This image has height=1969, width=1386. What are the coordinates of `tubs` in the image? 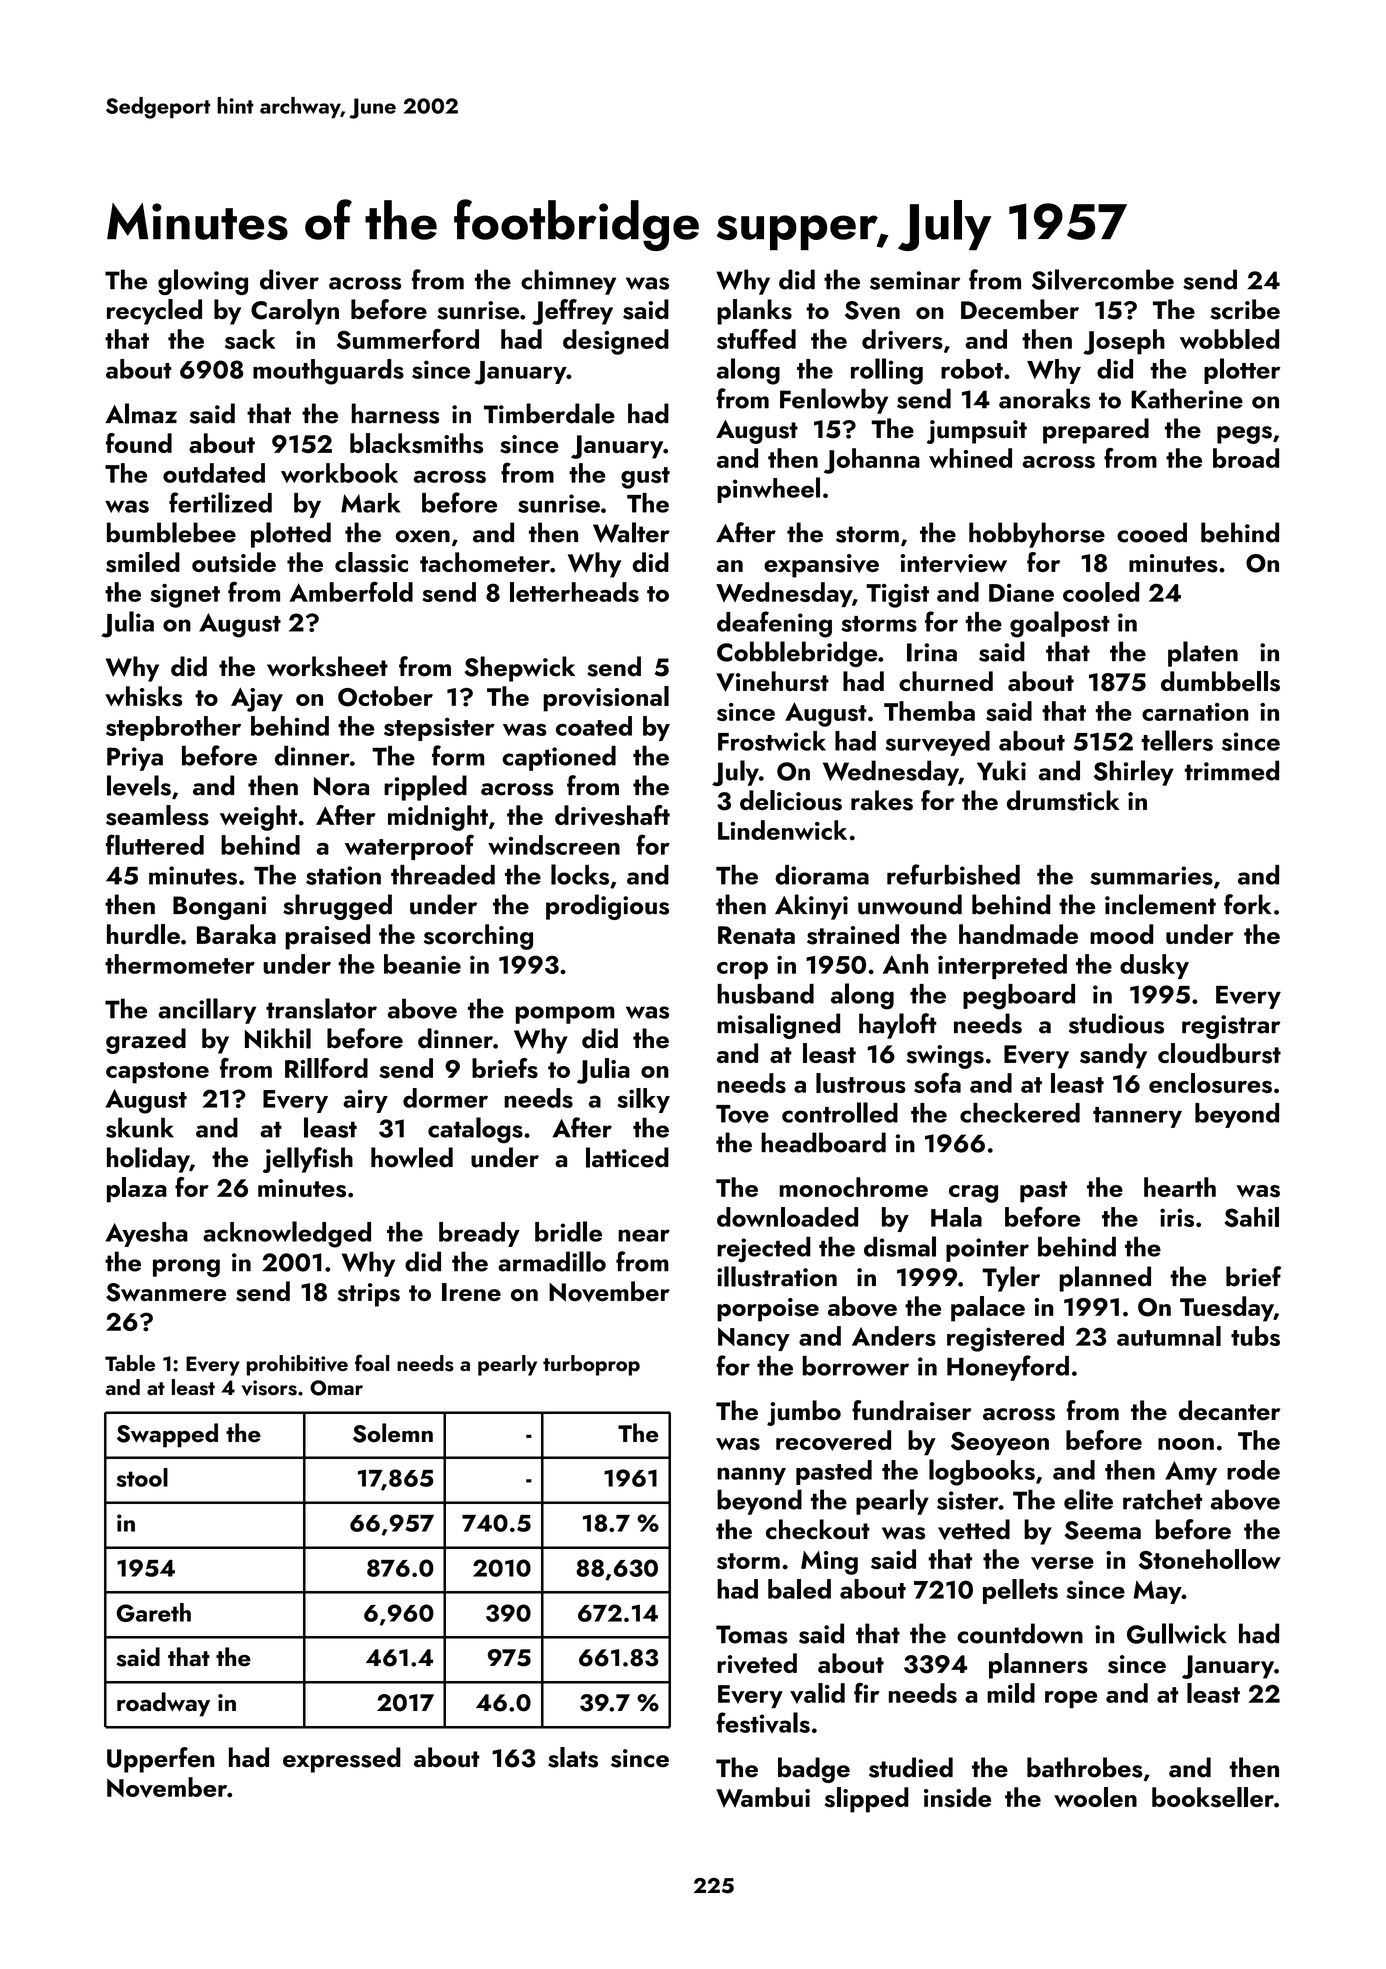 It's located at (1255, 1336).
